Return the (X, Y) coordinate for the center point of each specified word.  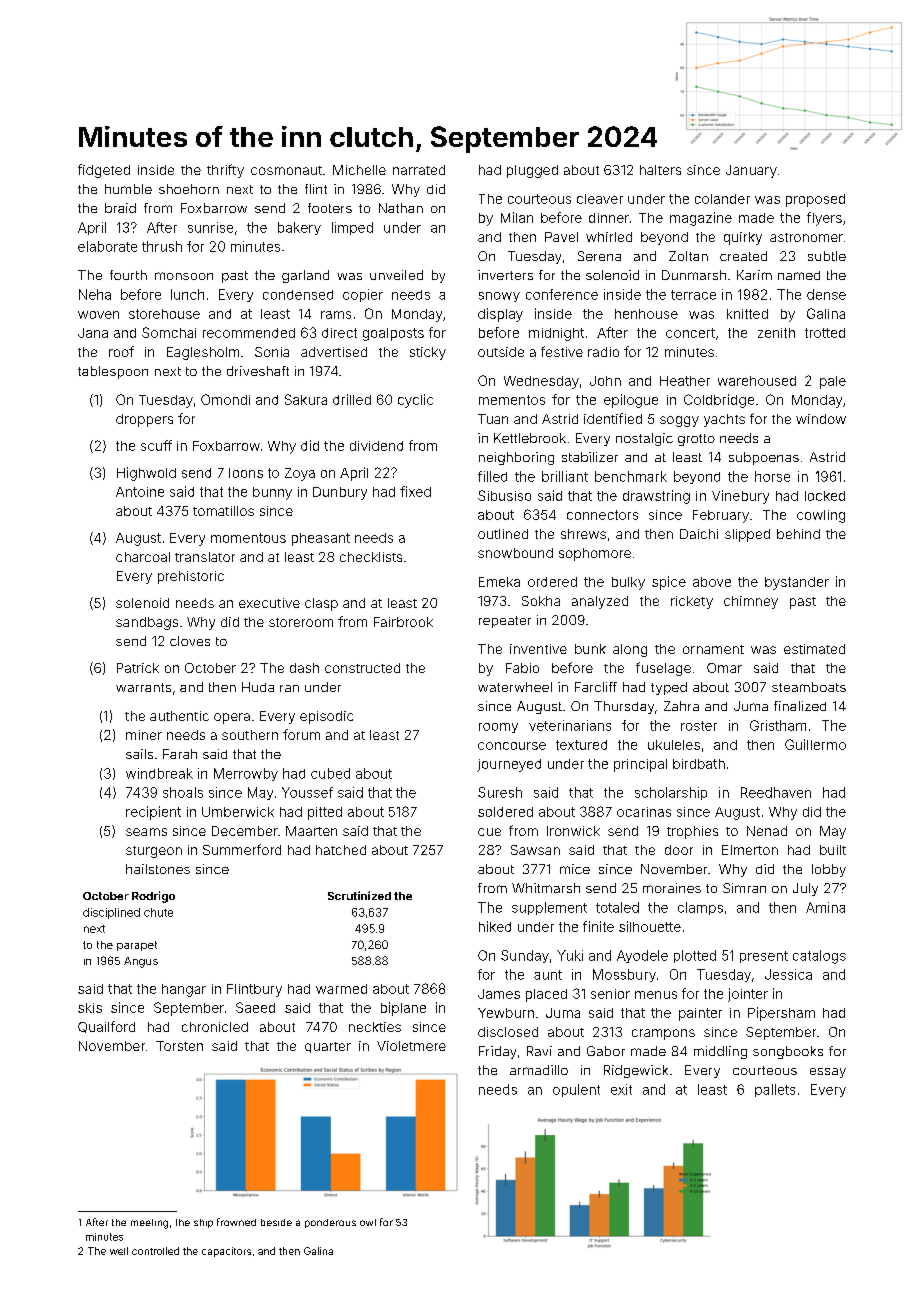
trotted (825, 333)
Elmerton (750, 850)
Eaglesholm (203, 353)
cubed (330, 773)
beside (276, 1222)
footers (330, 208)
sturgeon (154, 852)
